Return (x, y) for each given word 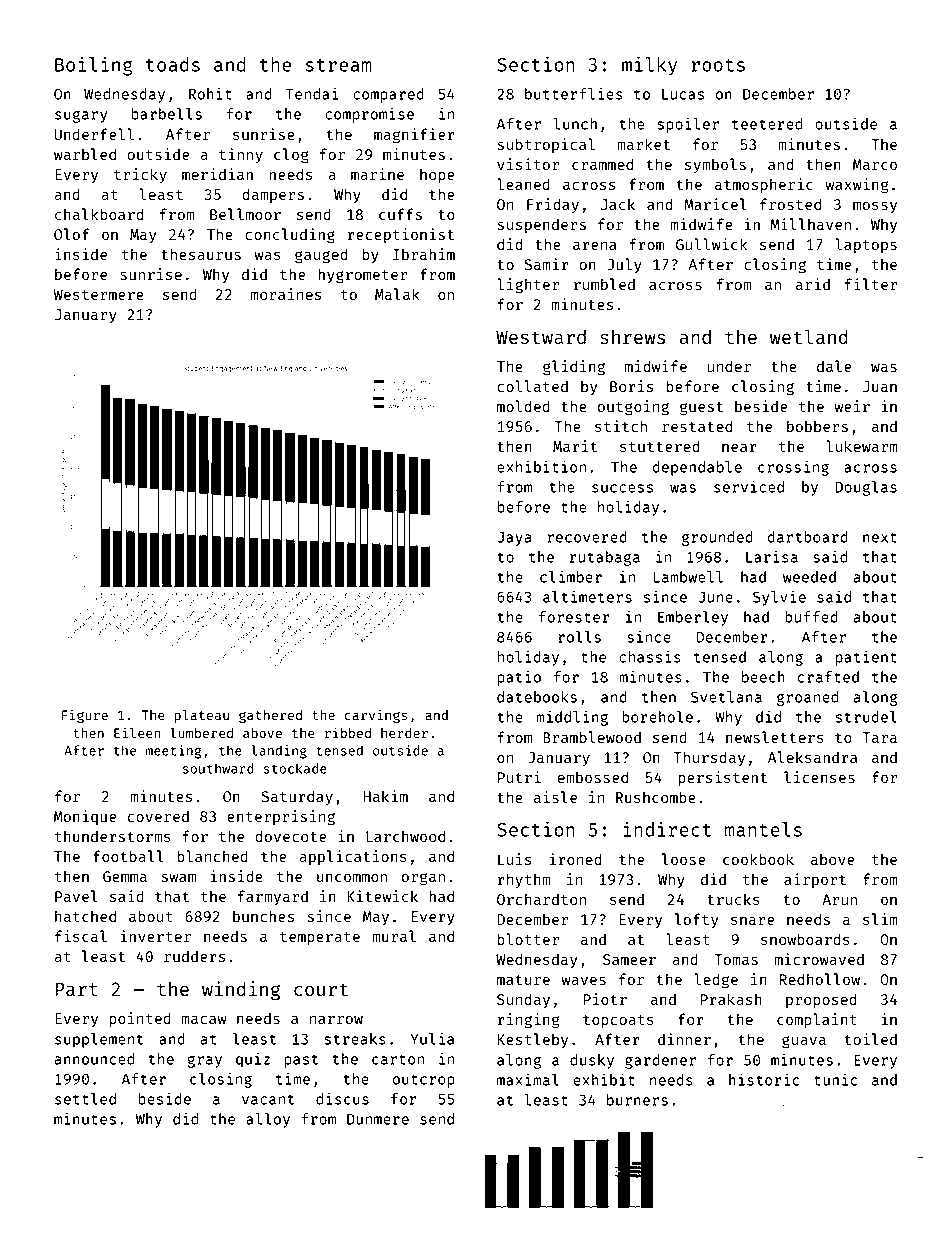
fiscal (81, 936)
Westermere (99, 294)
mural (394, 936)
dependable (697, 468)
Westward (541, 336)
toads (173, 64)
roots (718, 65)
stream (338, 65)
